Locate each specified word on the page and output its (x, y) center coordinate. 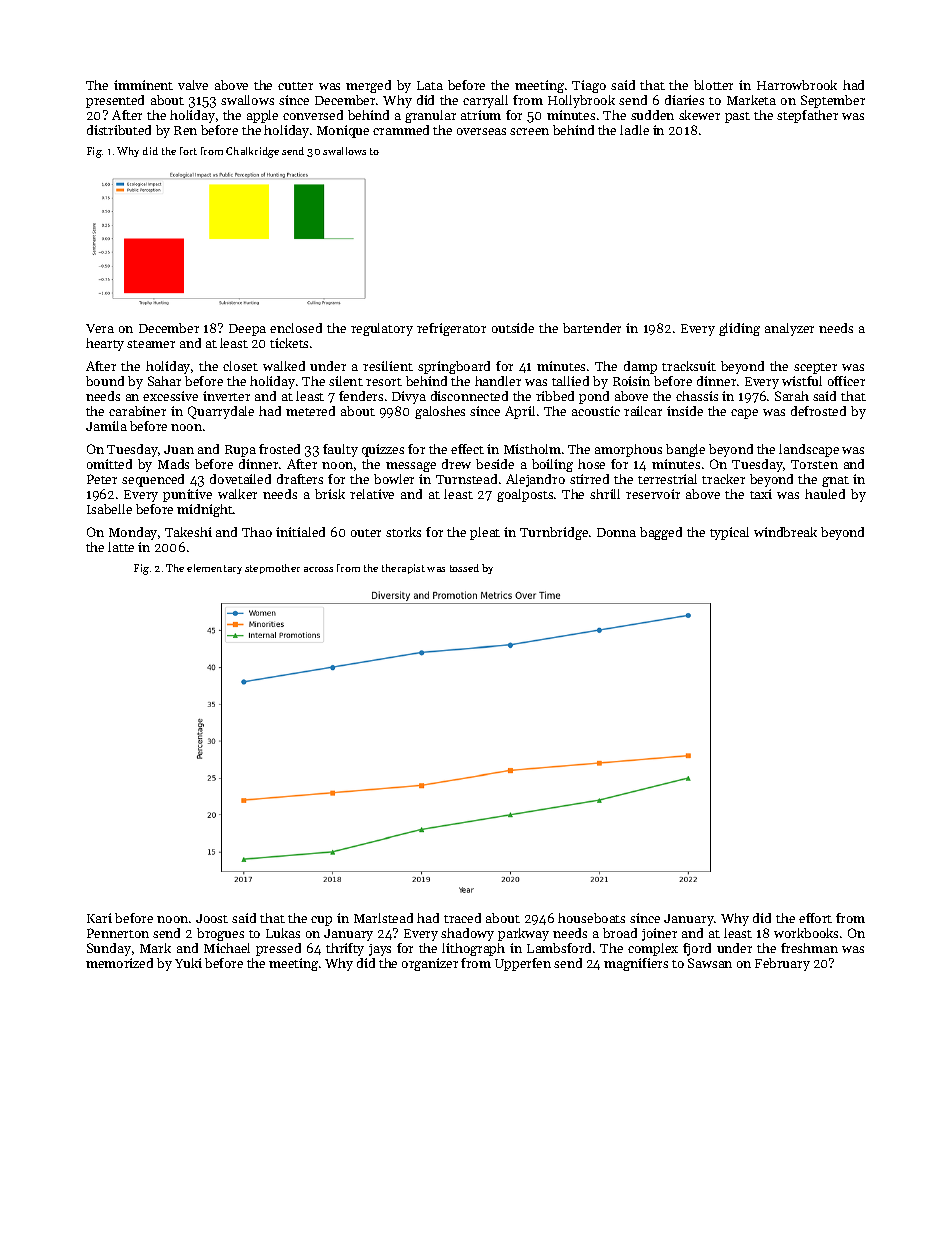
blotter (713, 85)
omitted (109, 464)
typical (729, 533)
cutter (295, 86)
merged (368, 86)
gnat (835, 481)
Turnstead (466, 479)
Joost (212, 918)
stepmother (272, 569)
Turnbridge (554, 533)
